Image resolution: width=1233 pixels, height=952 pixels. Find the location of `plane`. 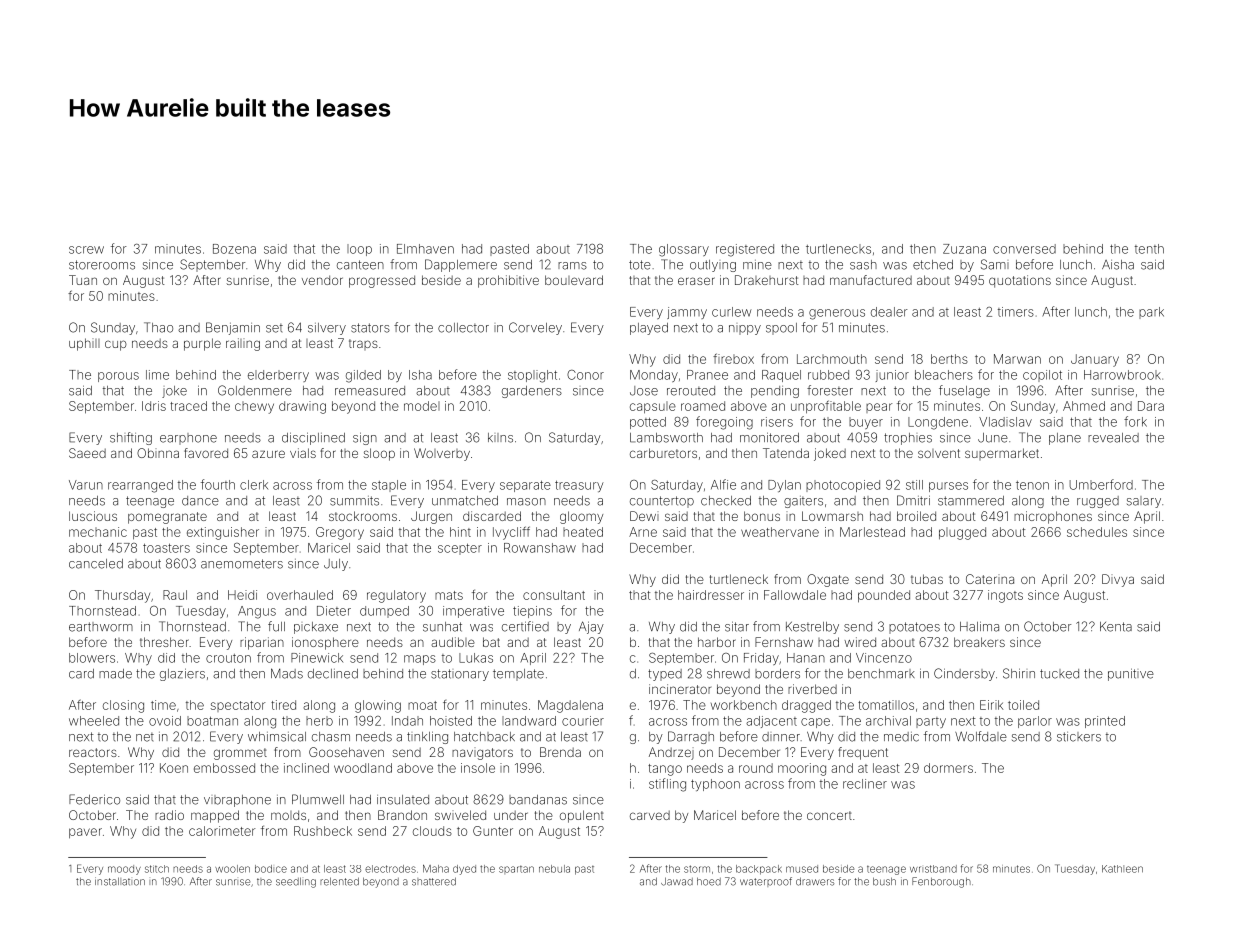

plane is located at coordinates (1065, 439).
